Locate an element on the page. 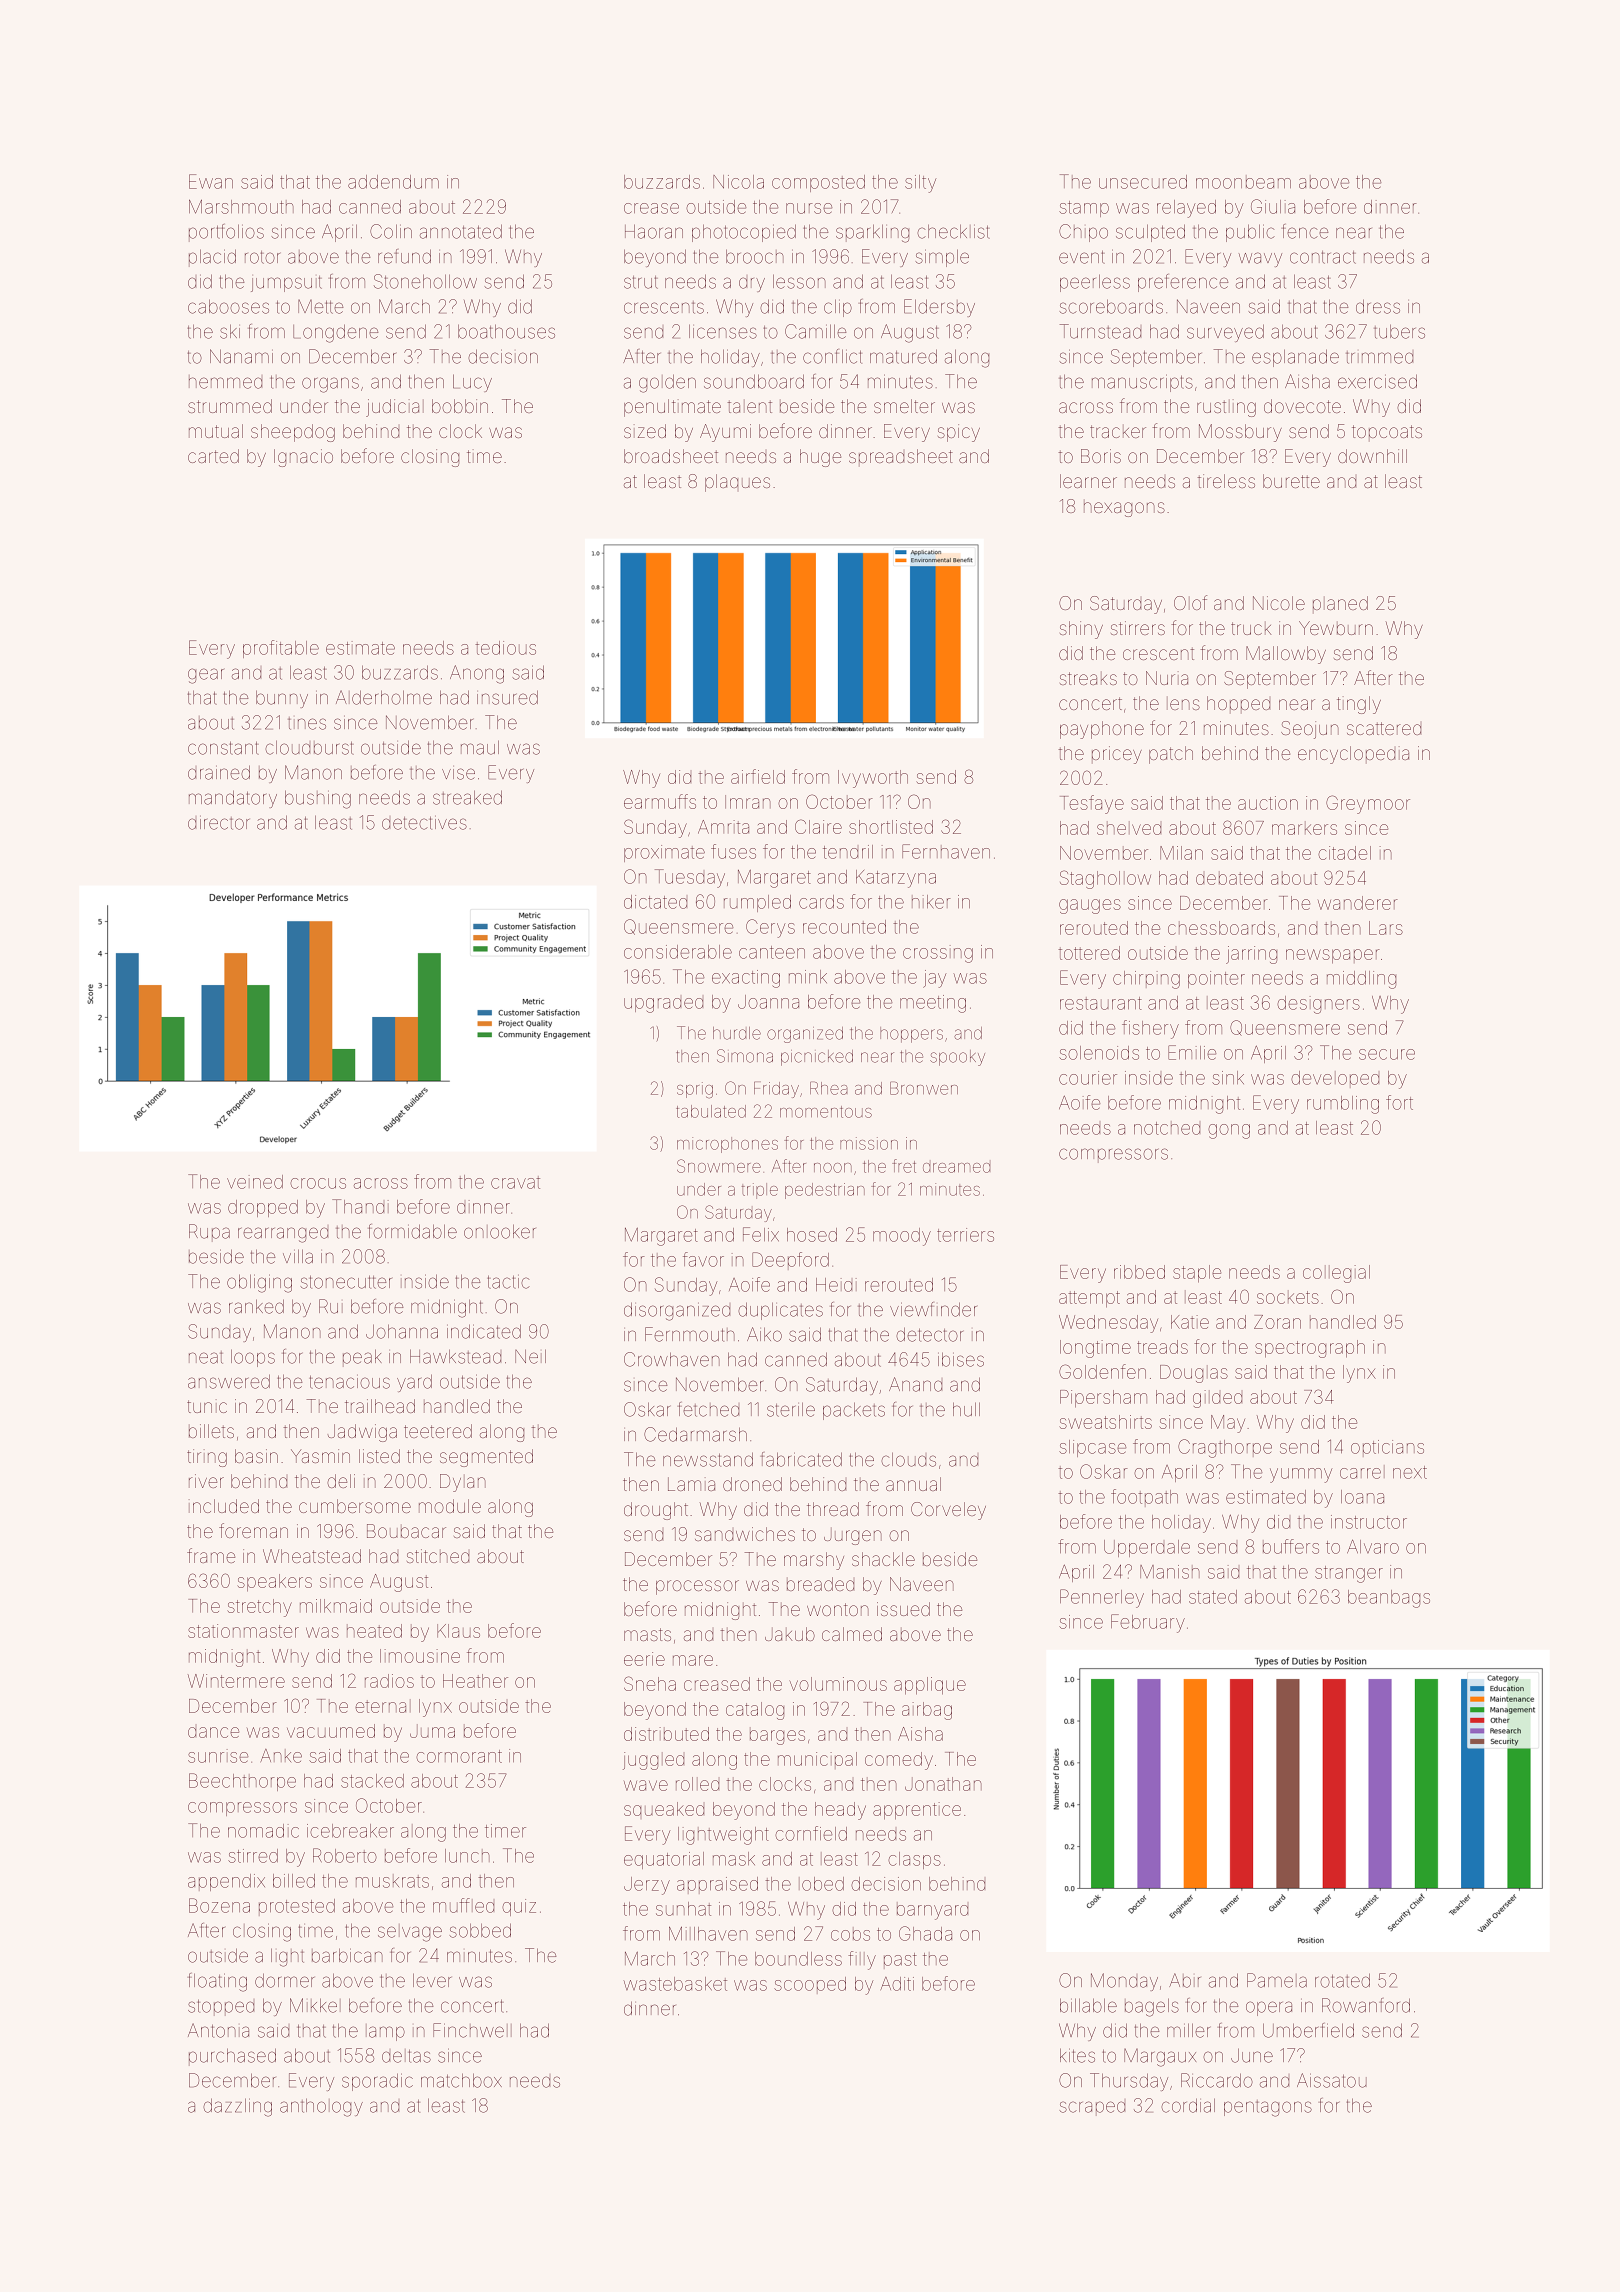 Image resolution: width=1620 pixels, height=2292 pixels. Nuria is located at coordinates (1167, 678).
